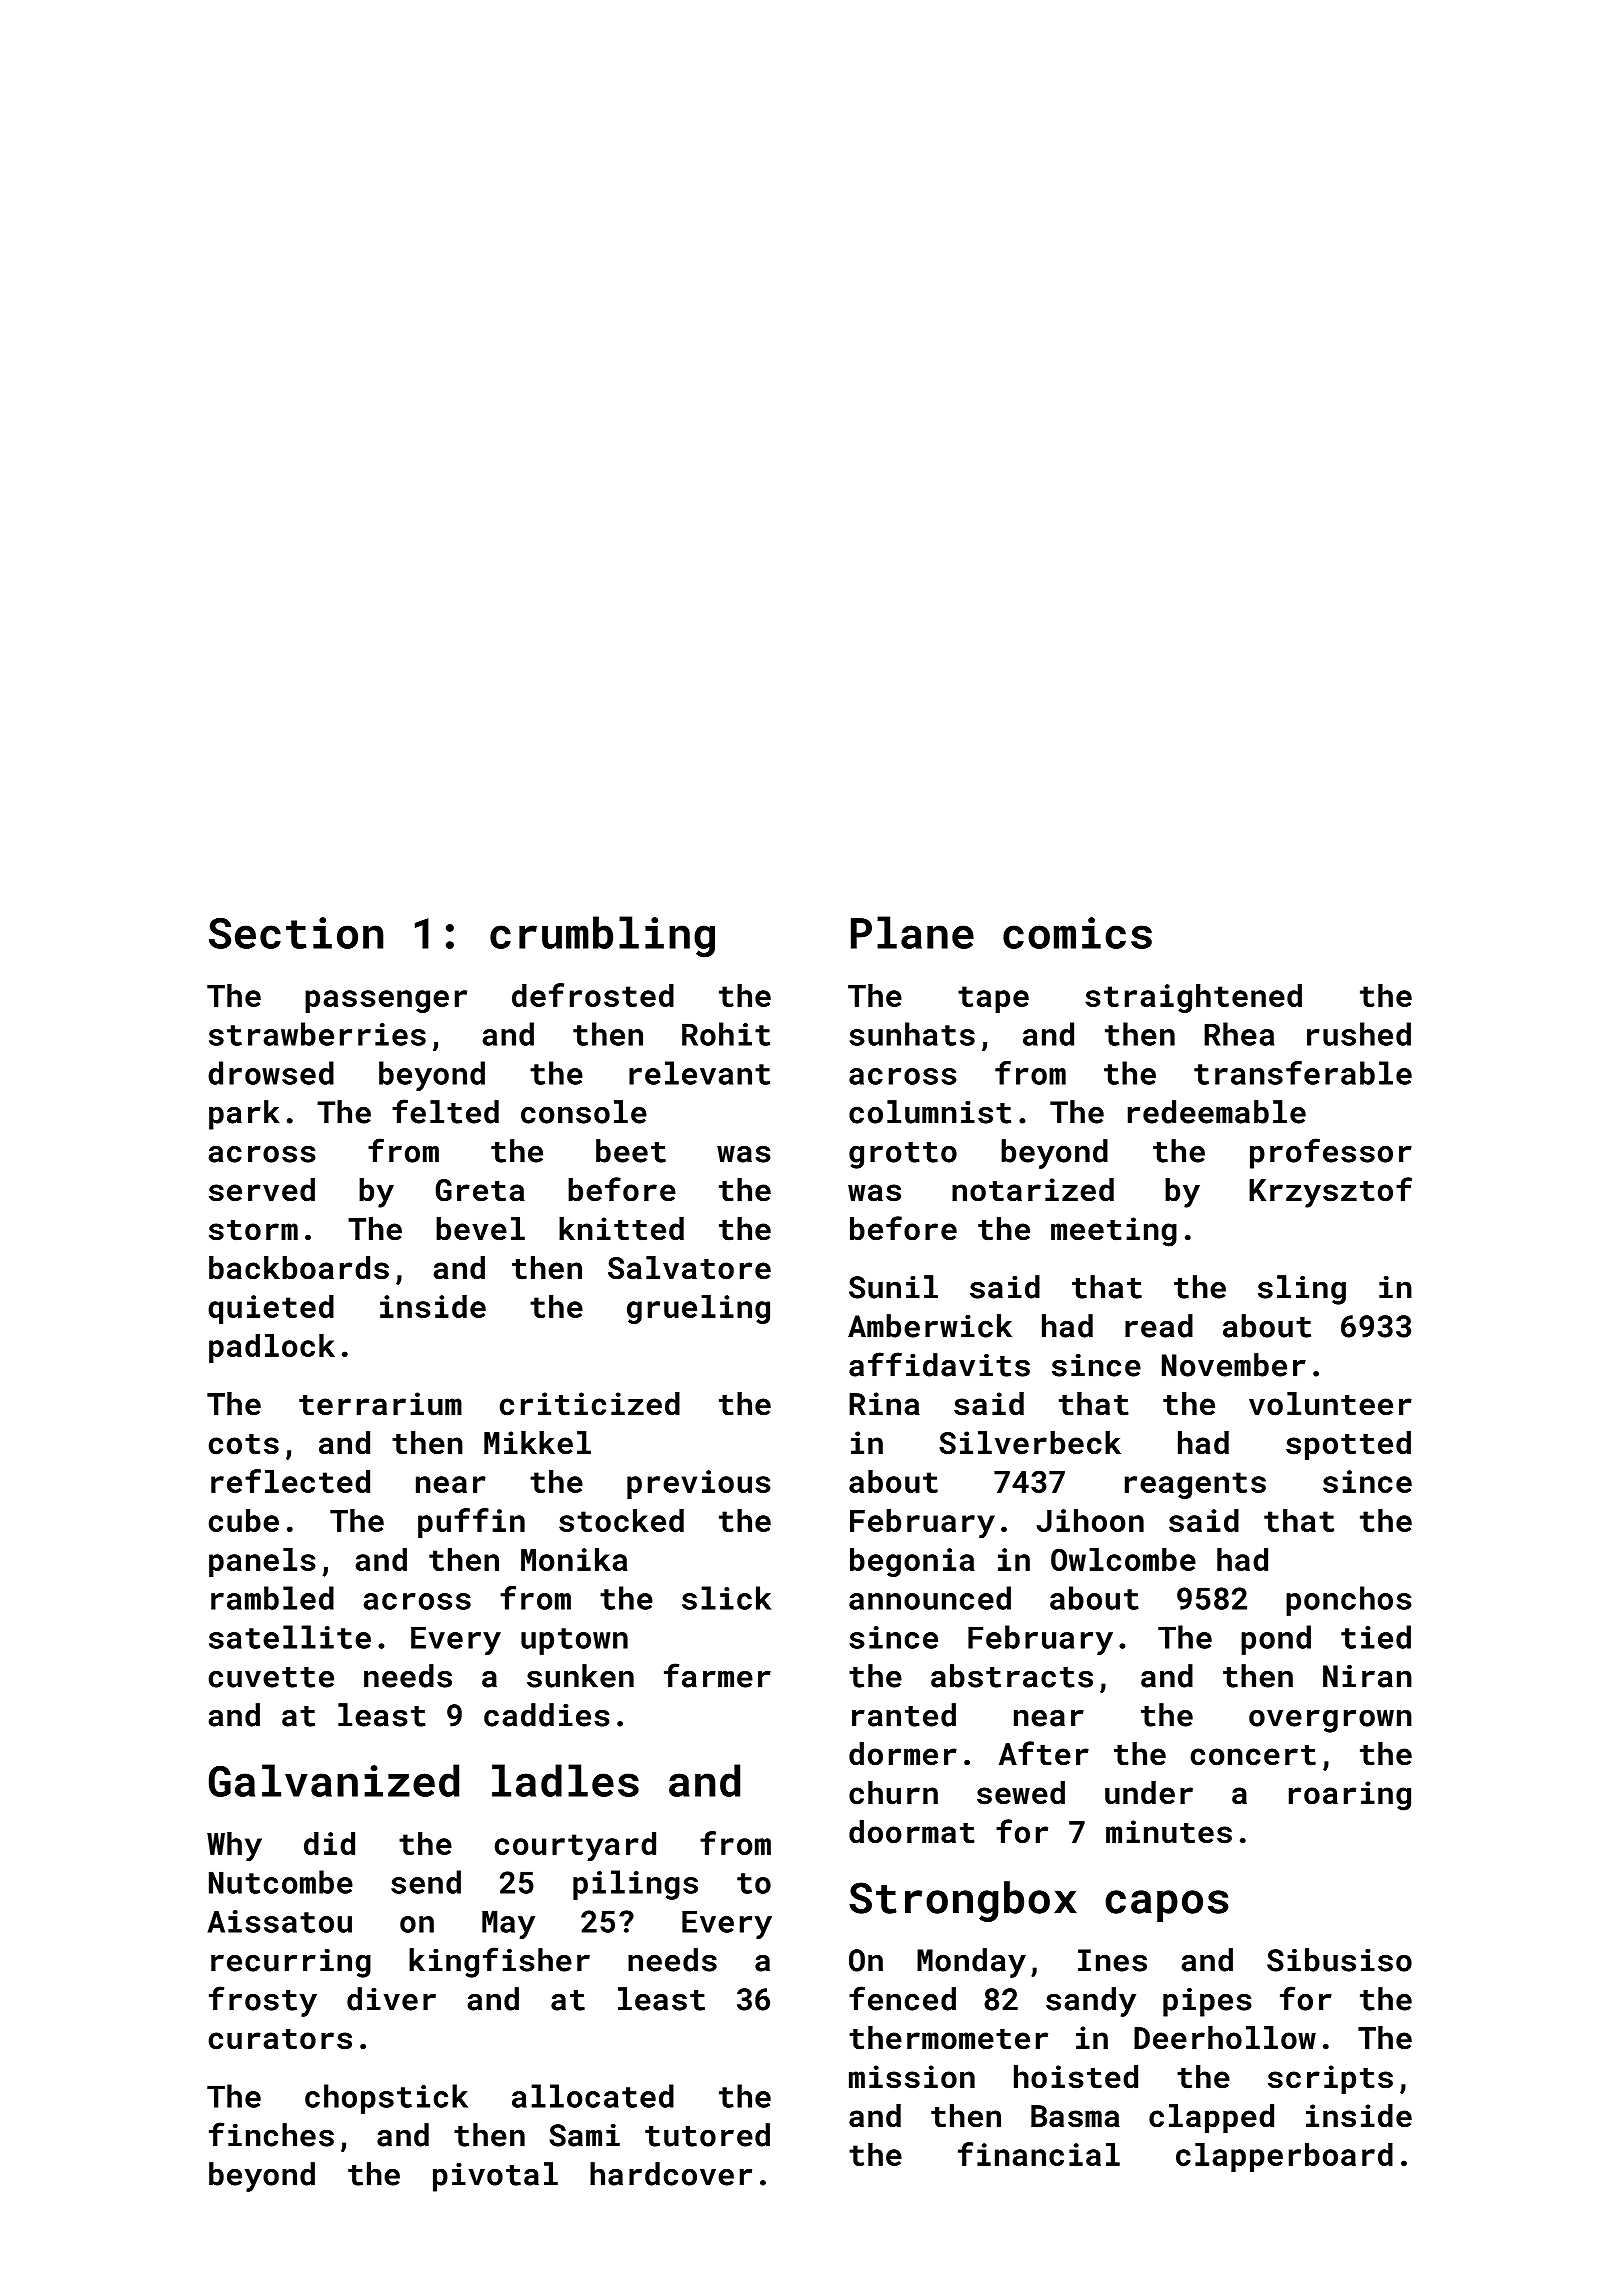 The width and height of the document is (1620, 2292). What do you see at coordinates (1367, 1676) in the document?
I see `Niran` at bounding box center [1367, 1676].
